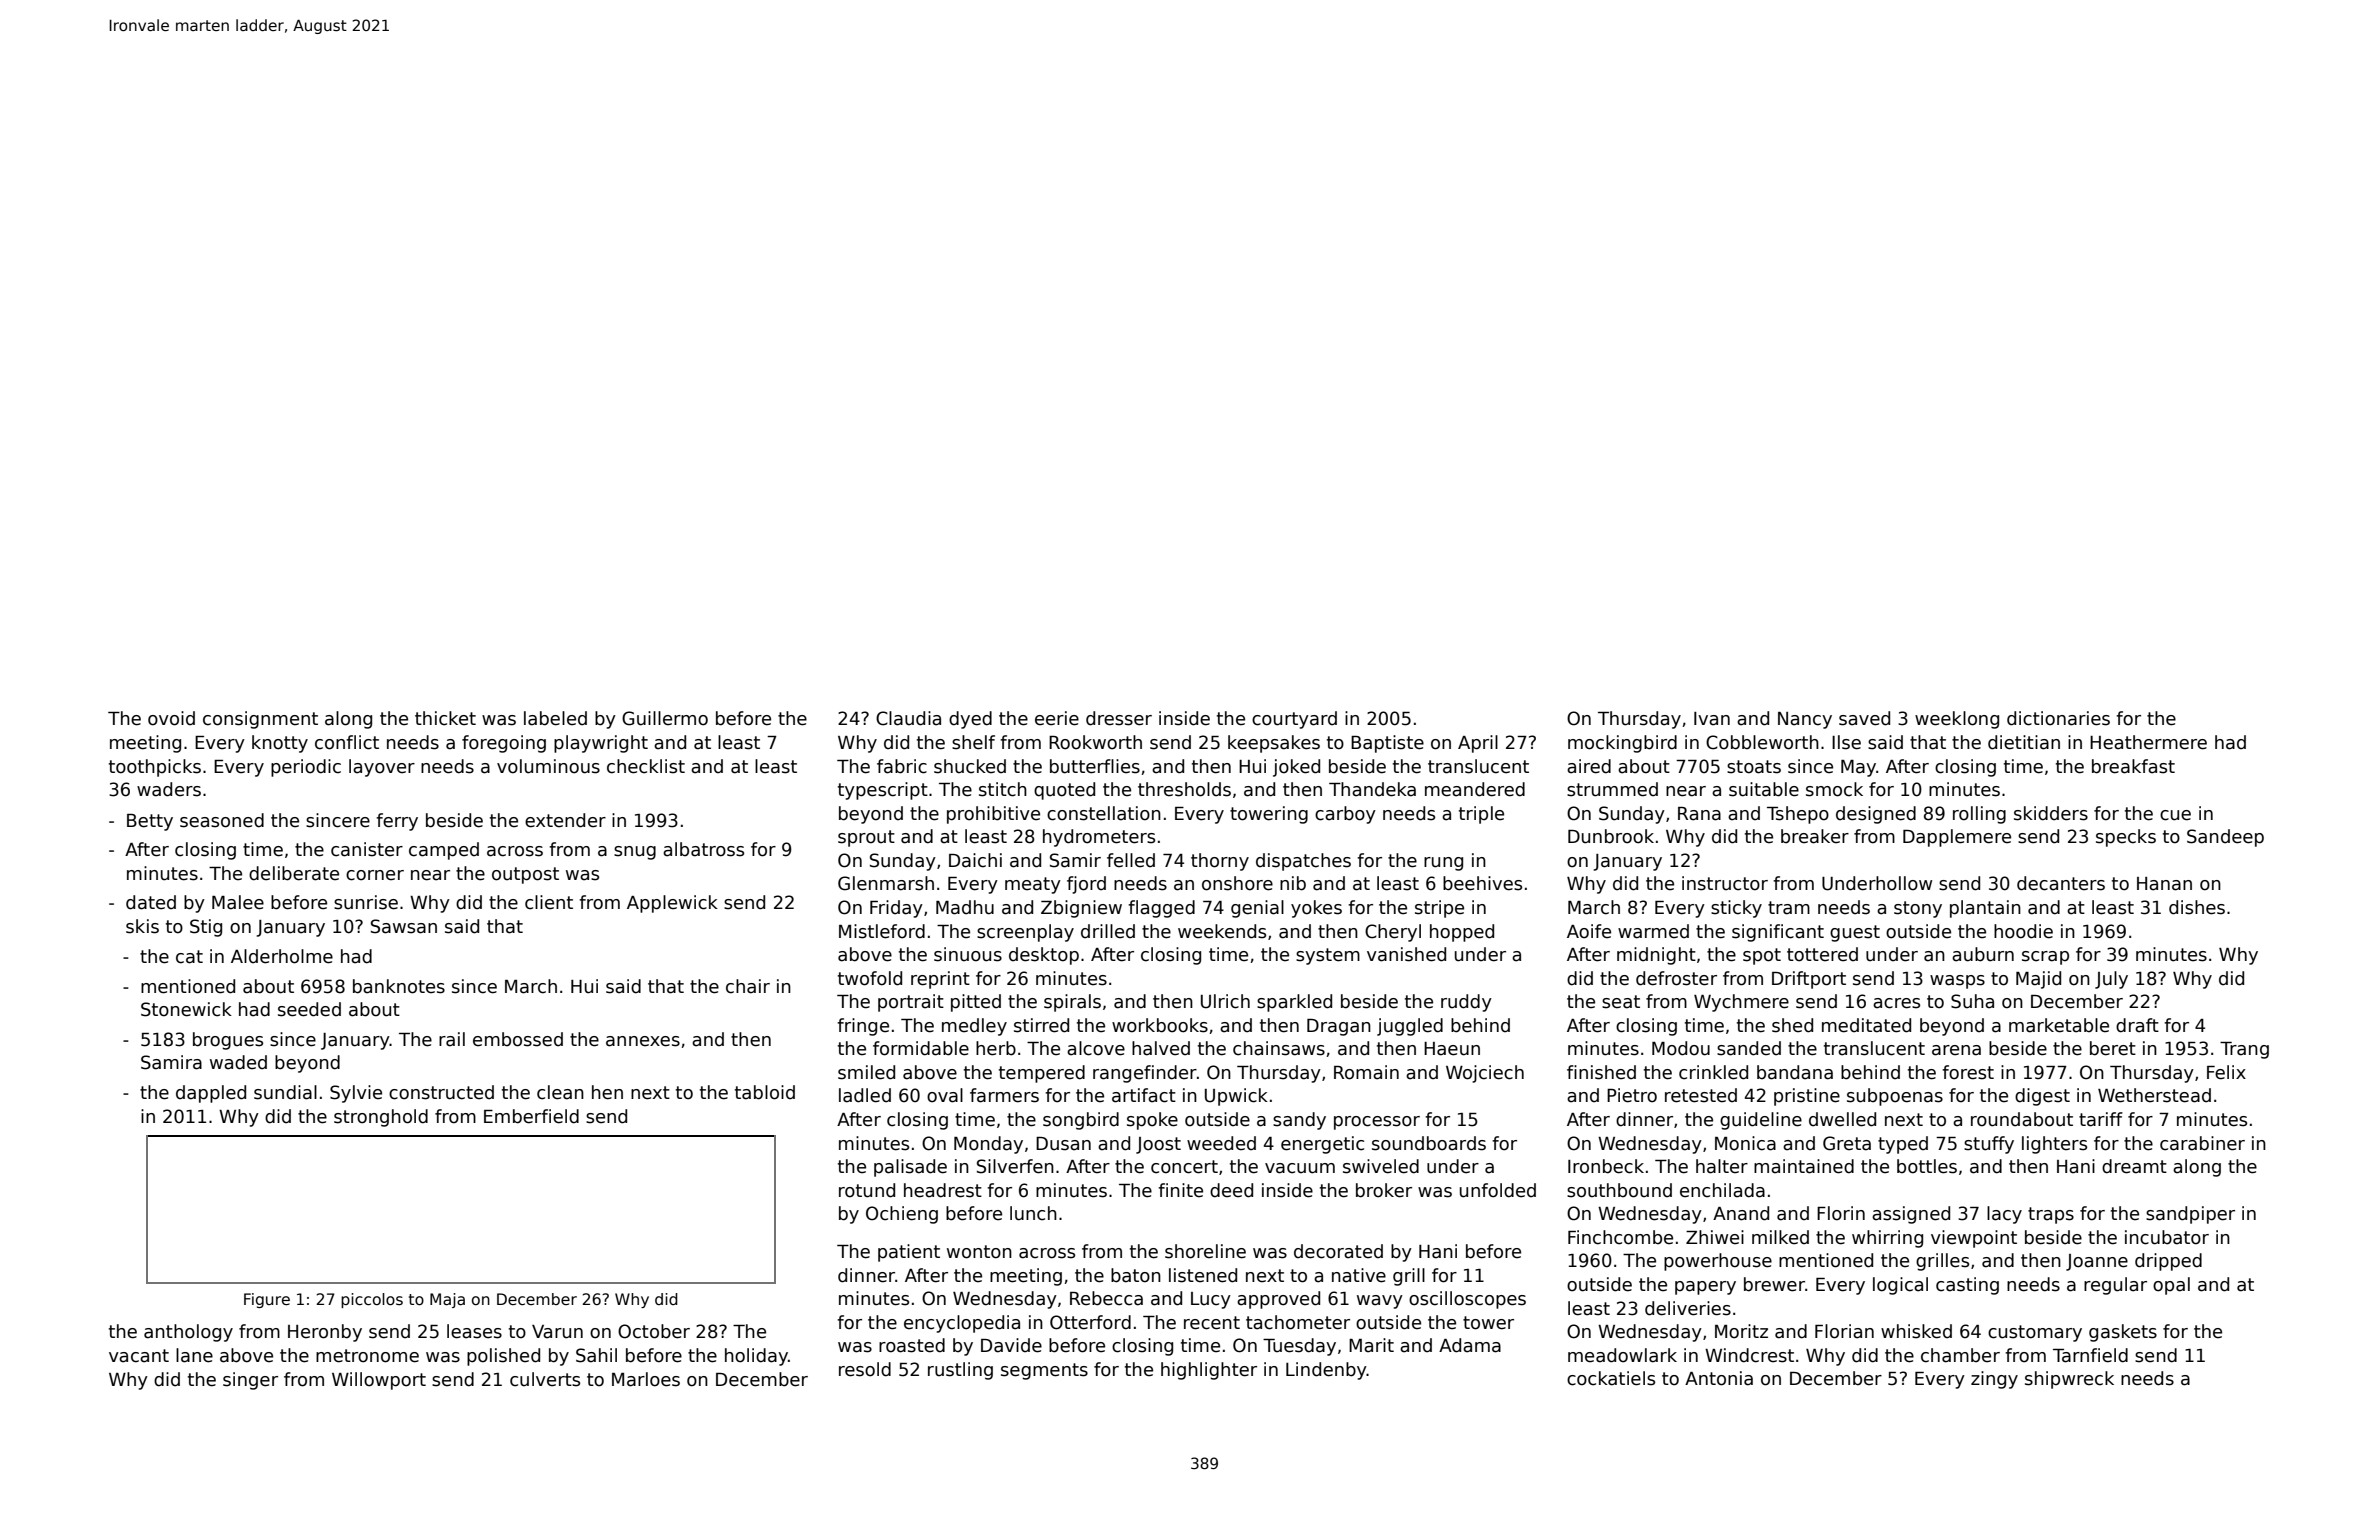 The image size is (2380, 1540). I want to click on baton, so click(1136, 1275).
